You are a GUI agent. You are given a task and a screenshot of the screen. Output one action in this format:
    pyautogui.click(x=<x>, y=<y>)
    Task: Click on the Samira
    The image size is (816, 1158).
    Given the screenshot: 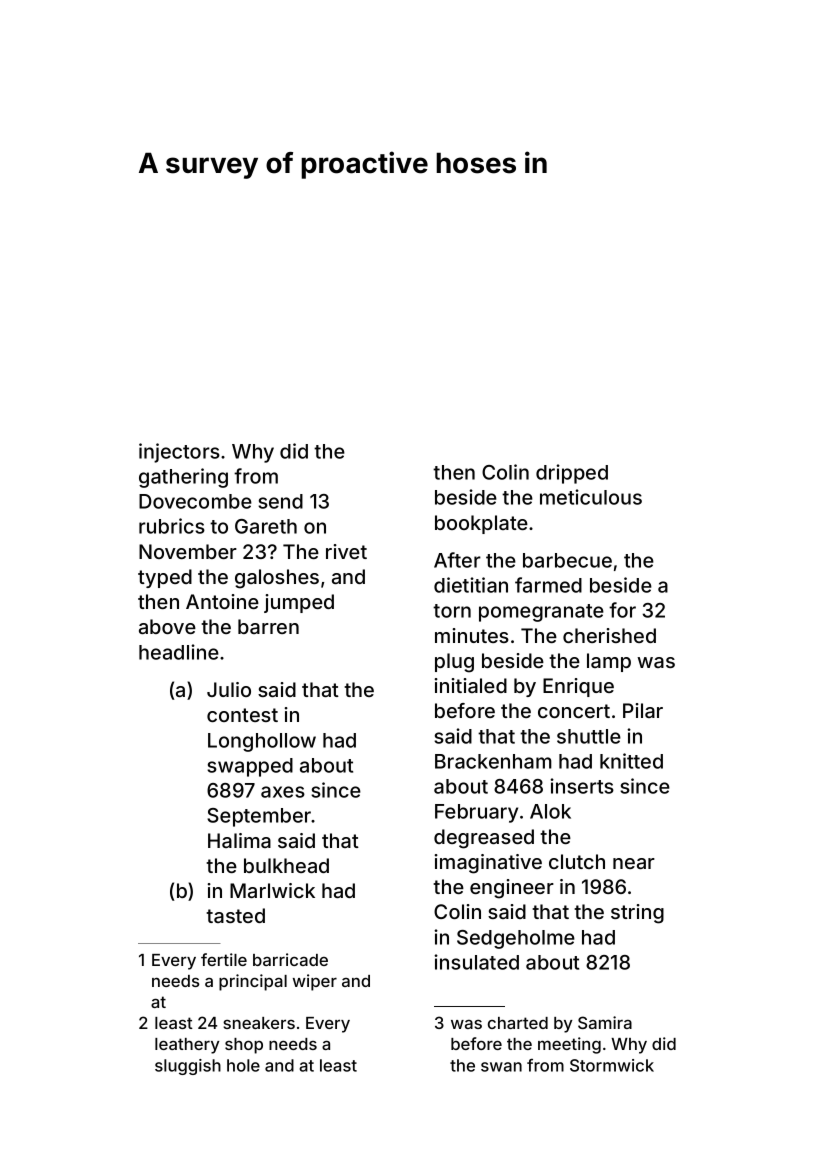 What is the action you would take?
    pyautogui.click(x=605, y=1022)
